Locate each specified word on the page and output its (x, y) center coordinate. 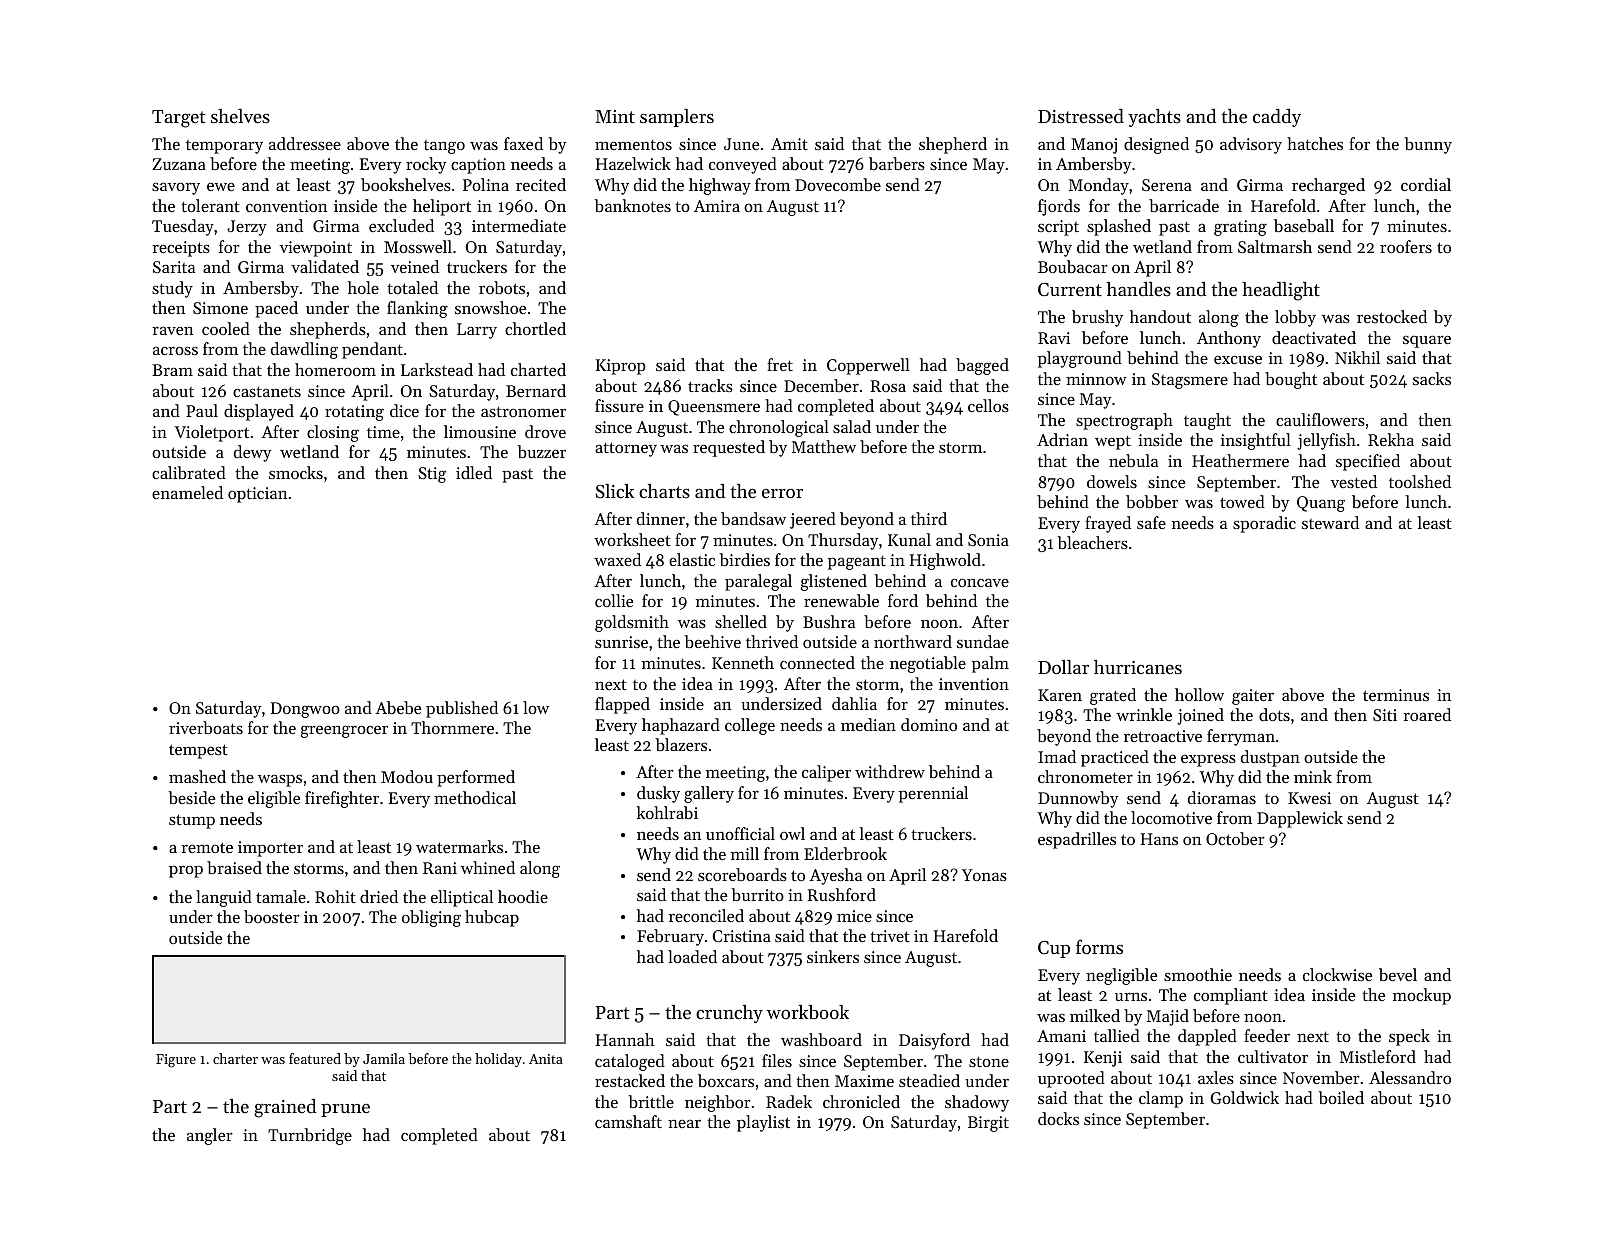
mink (1313, 776)
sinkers (833, 956)
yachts (1154, 118)
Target (178, 119)
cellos (988, 405)
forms (1099, 946)
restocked (1392, 316)
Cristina (742, 936)
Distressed (1081, 116)
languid (224, 898)
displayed (259, 412)
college (750, 726)
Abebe (398, 707)
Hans (1159, 839)
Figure (176, 1061)
